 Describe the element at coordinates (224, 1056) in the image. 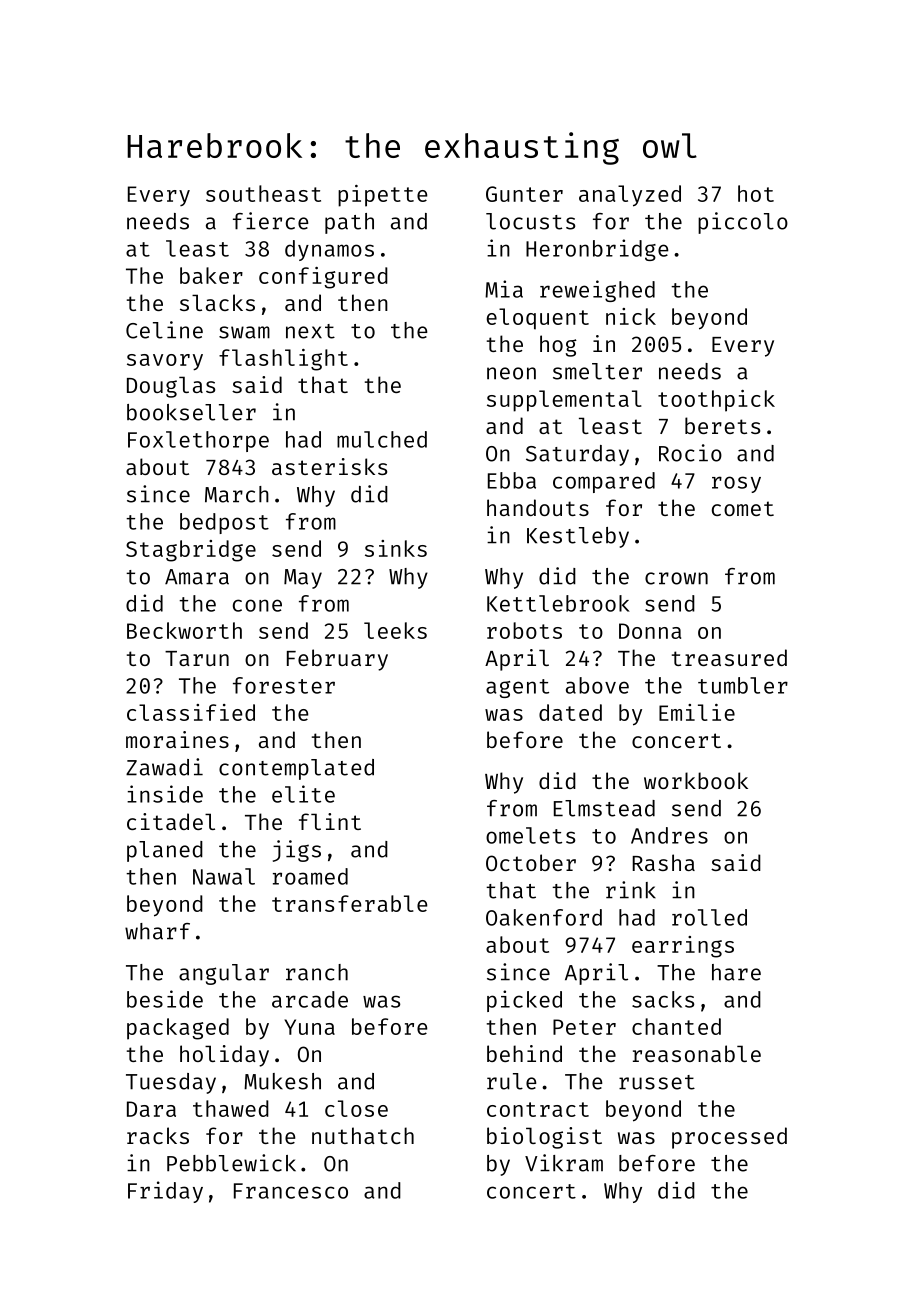

I see `holiday` at that location.
